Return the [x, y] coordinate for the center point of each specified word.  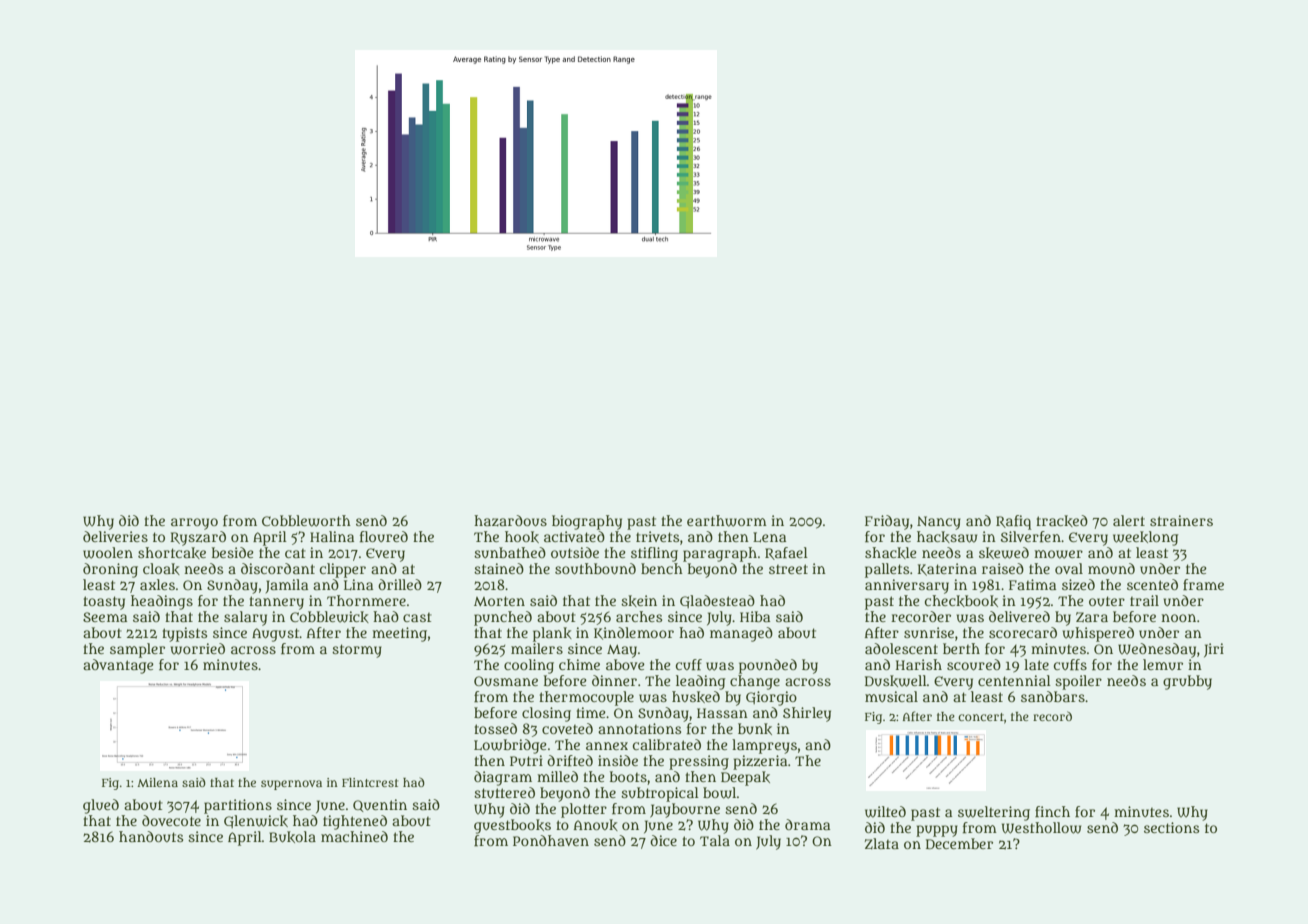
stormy [357, 651]
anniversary [907, 586]
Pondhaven [551, 840]
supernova [291, 785]
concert [981, 717]
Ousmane [506, 681]
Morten [499, 601]
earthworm [727, 521]
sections [1171, 827]
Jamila [287, 586]
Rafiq [1014, 522]
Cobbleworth [306, 521]
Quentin [380, 805]
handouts [151, 836]
